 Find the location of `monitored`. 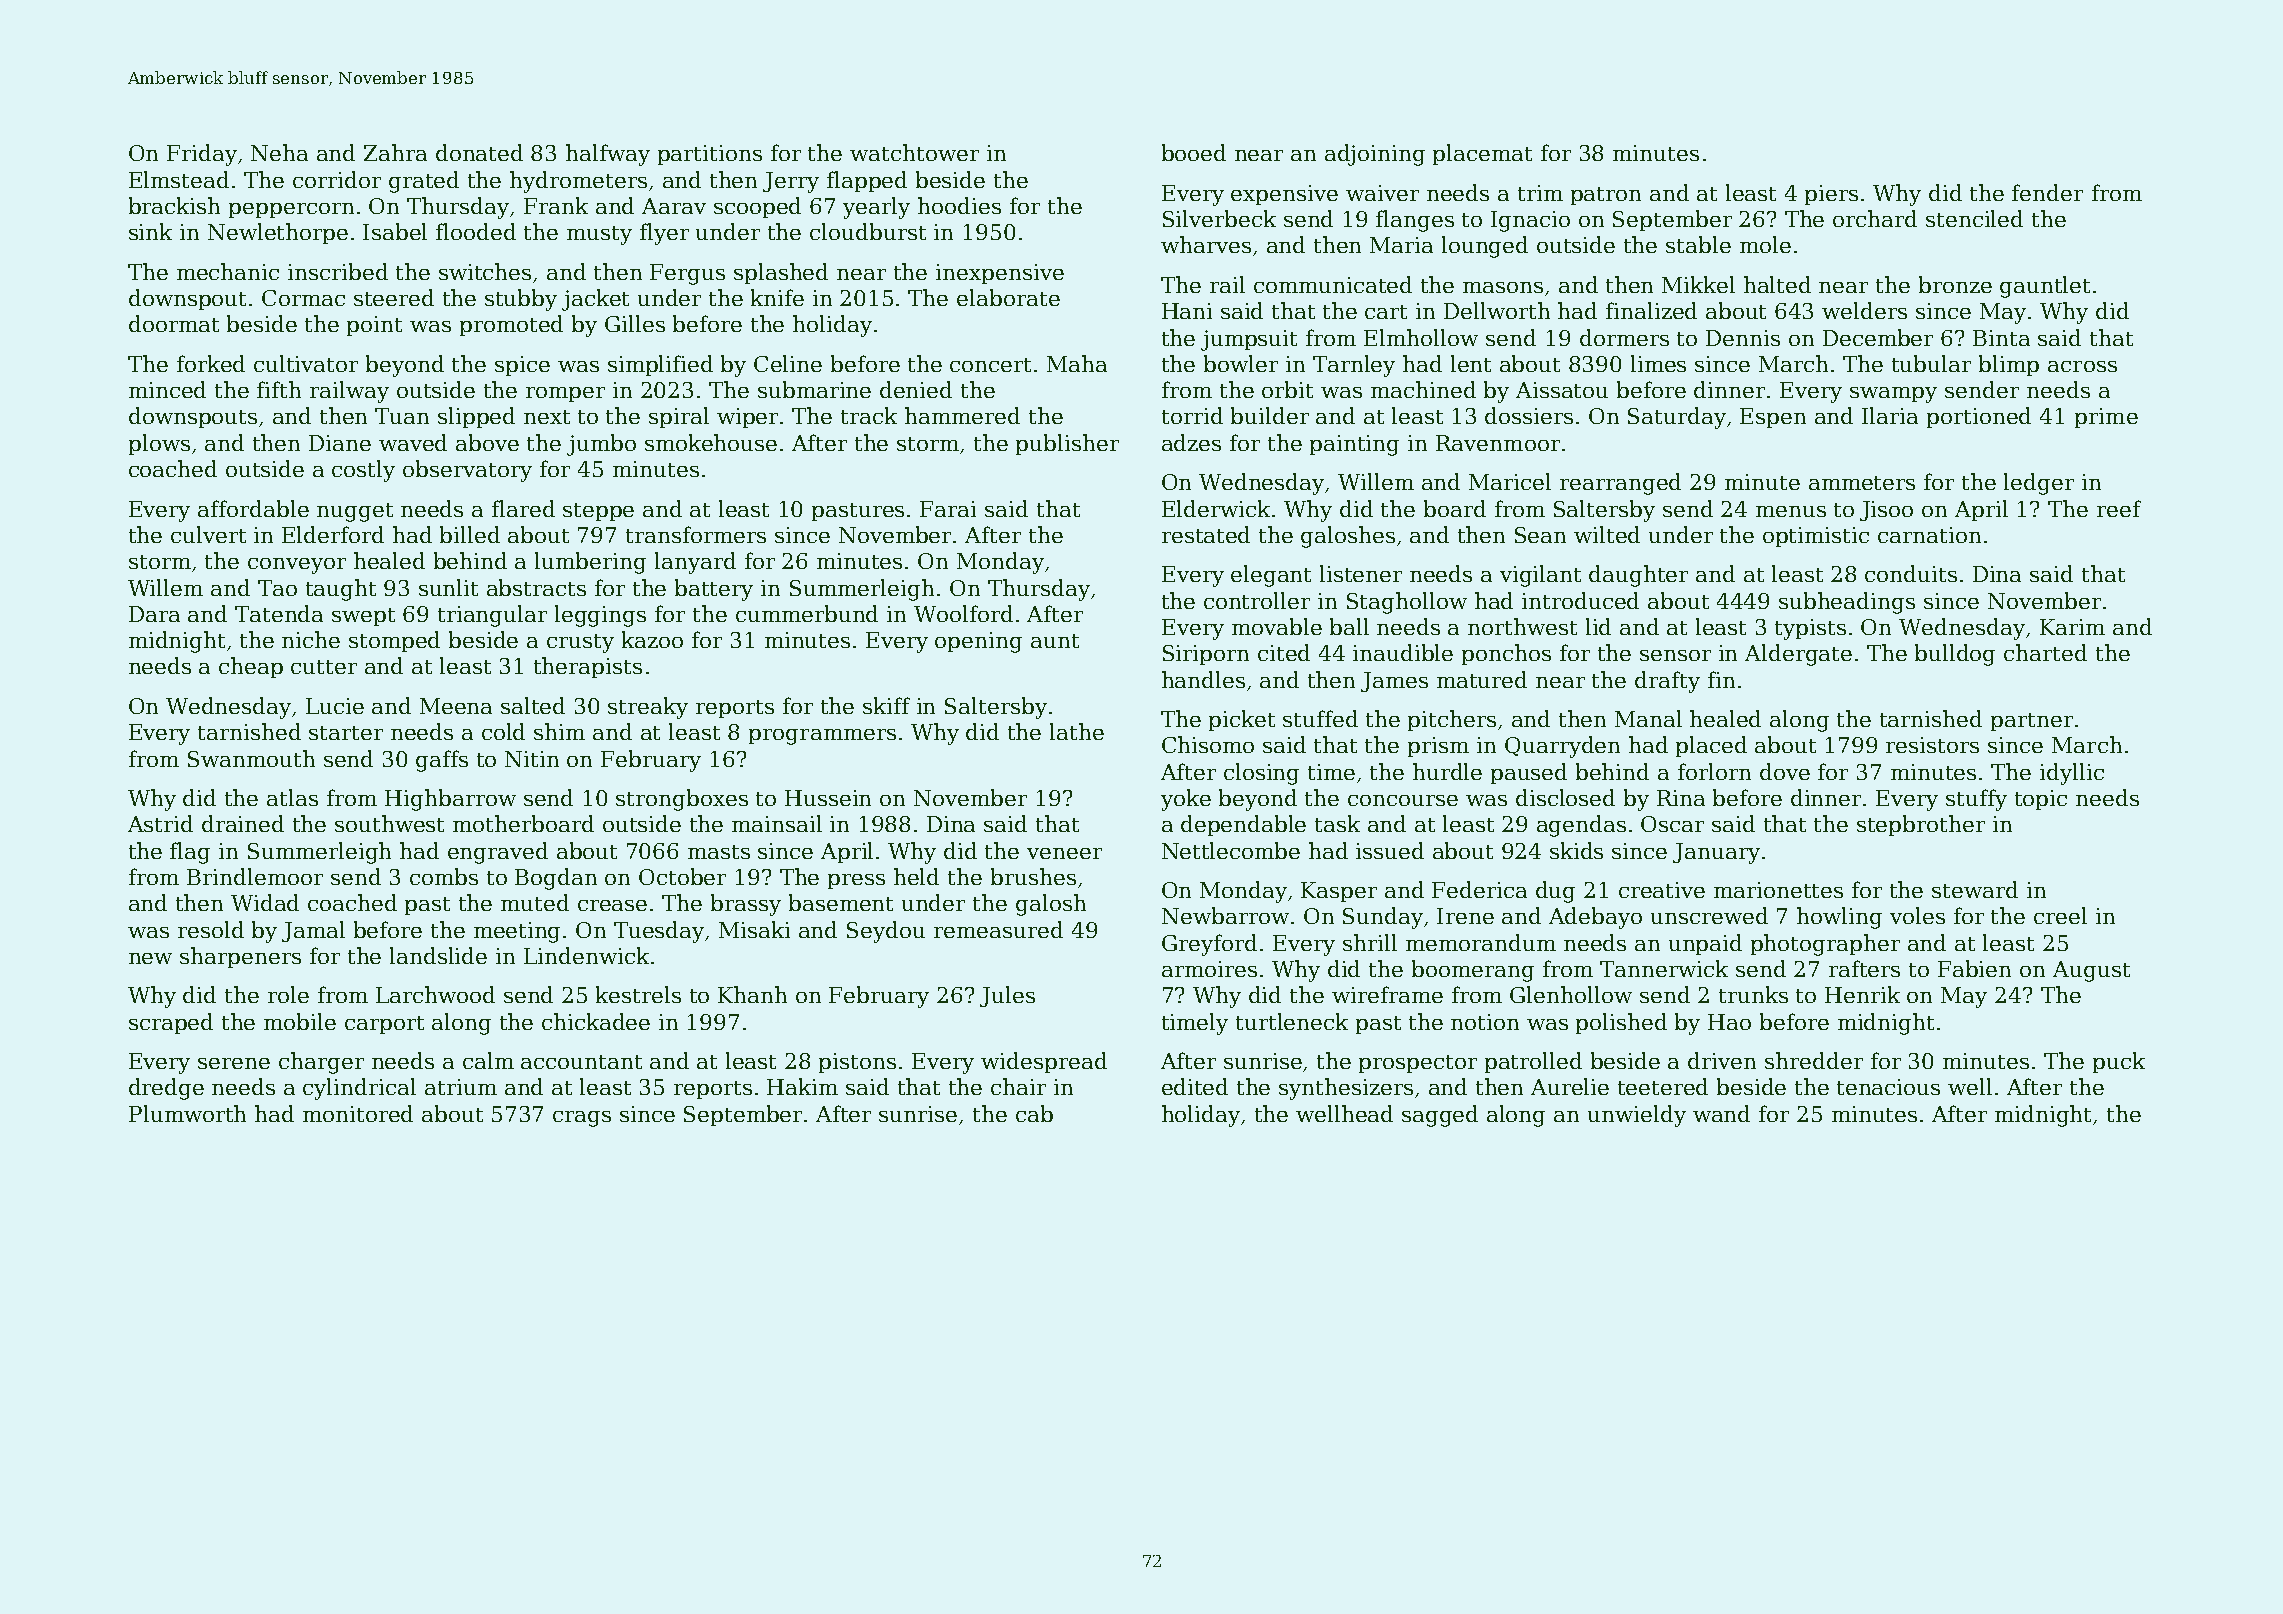

monitored is located at coordinates (358, 1113).
